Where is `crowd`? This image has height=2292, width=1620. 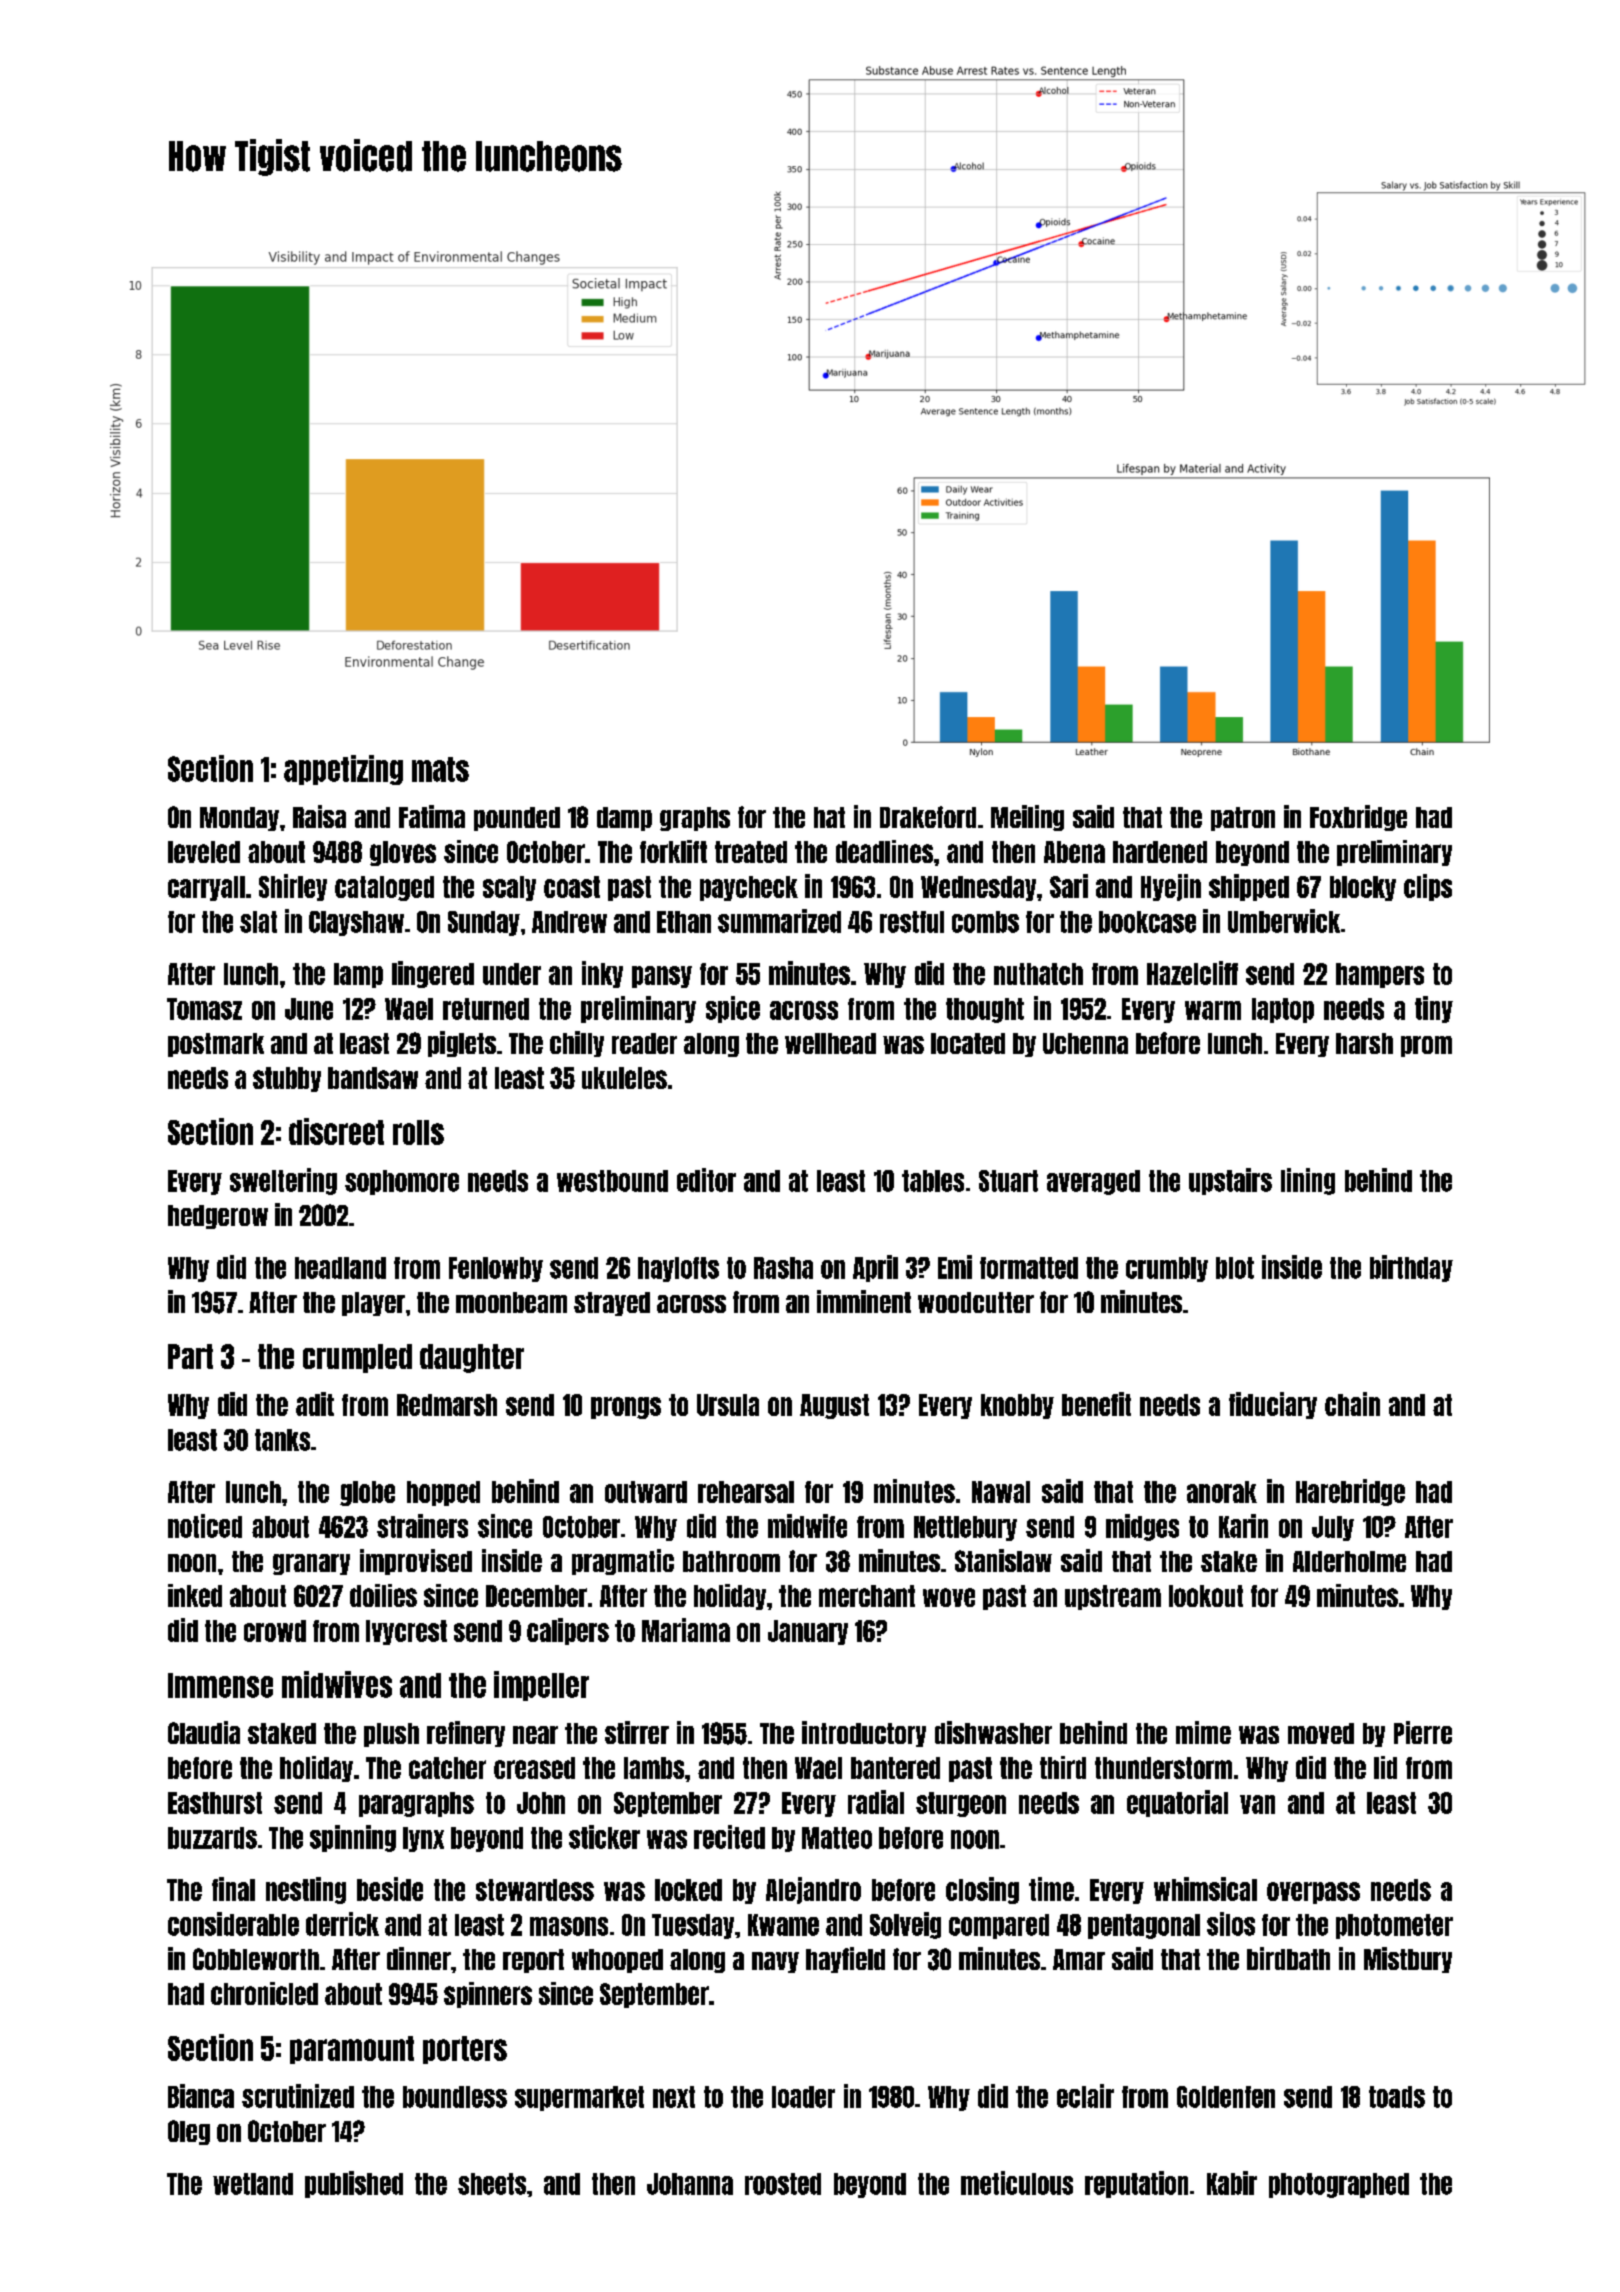 crowd is located at coordinates (275, 1631).
